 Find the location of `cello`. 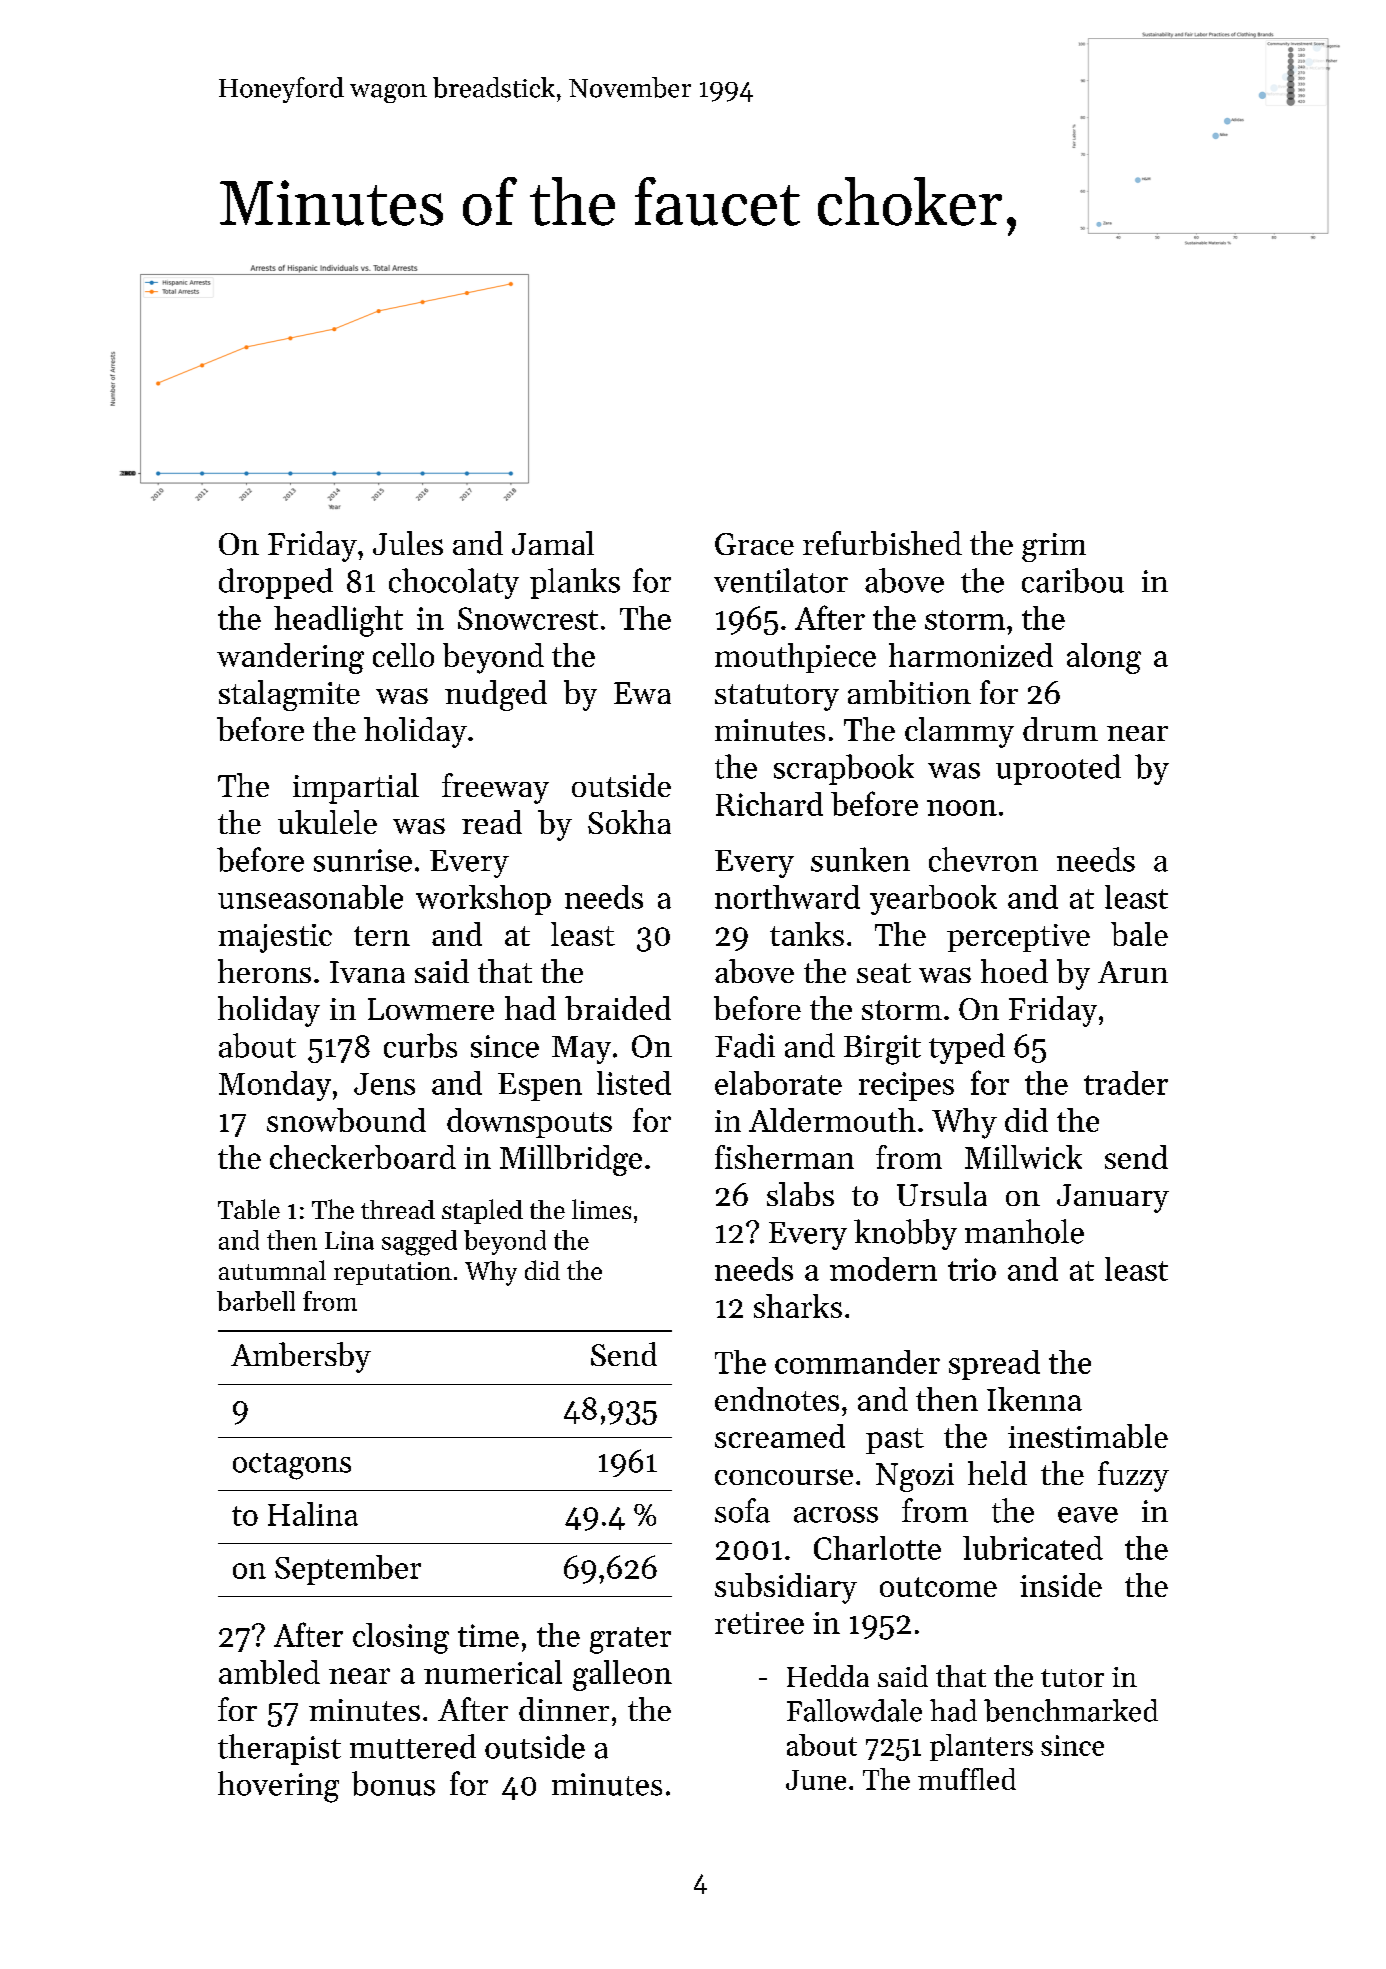

cello is located at coordinates (403, 655).
